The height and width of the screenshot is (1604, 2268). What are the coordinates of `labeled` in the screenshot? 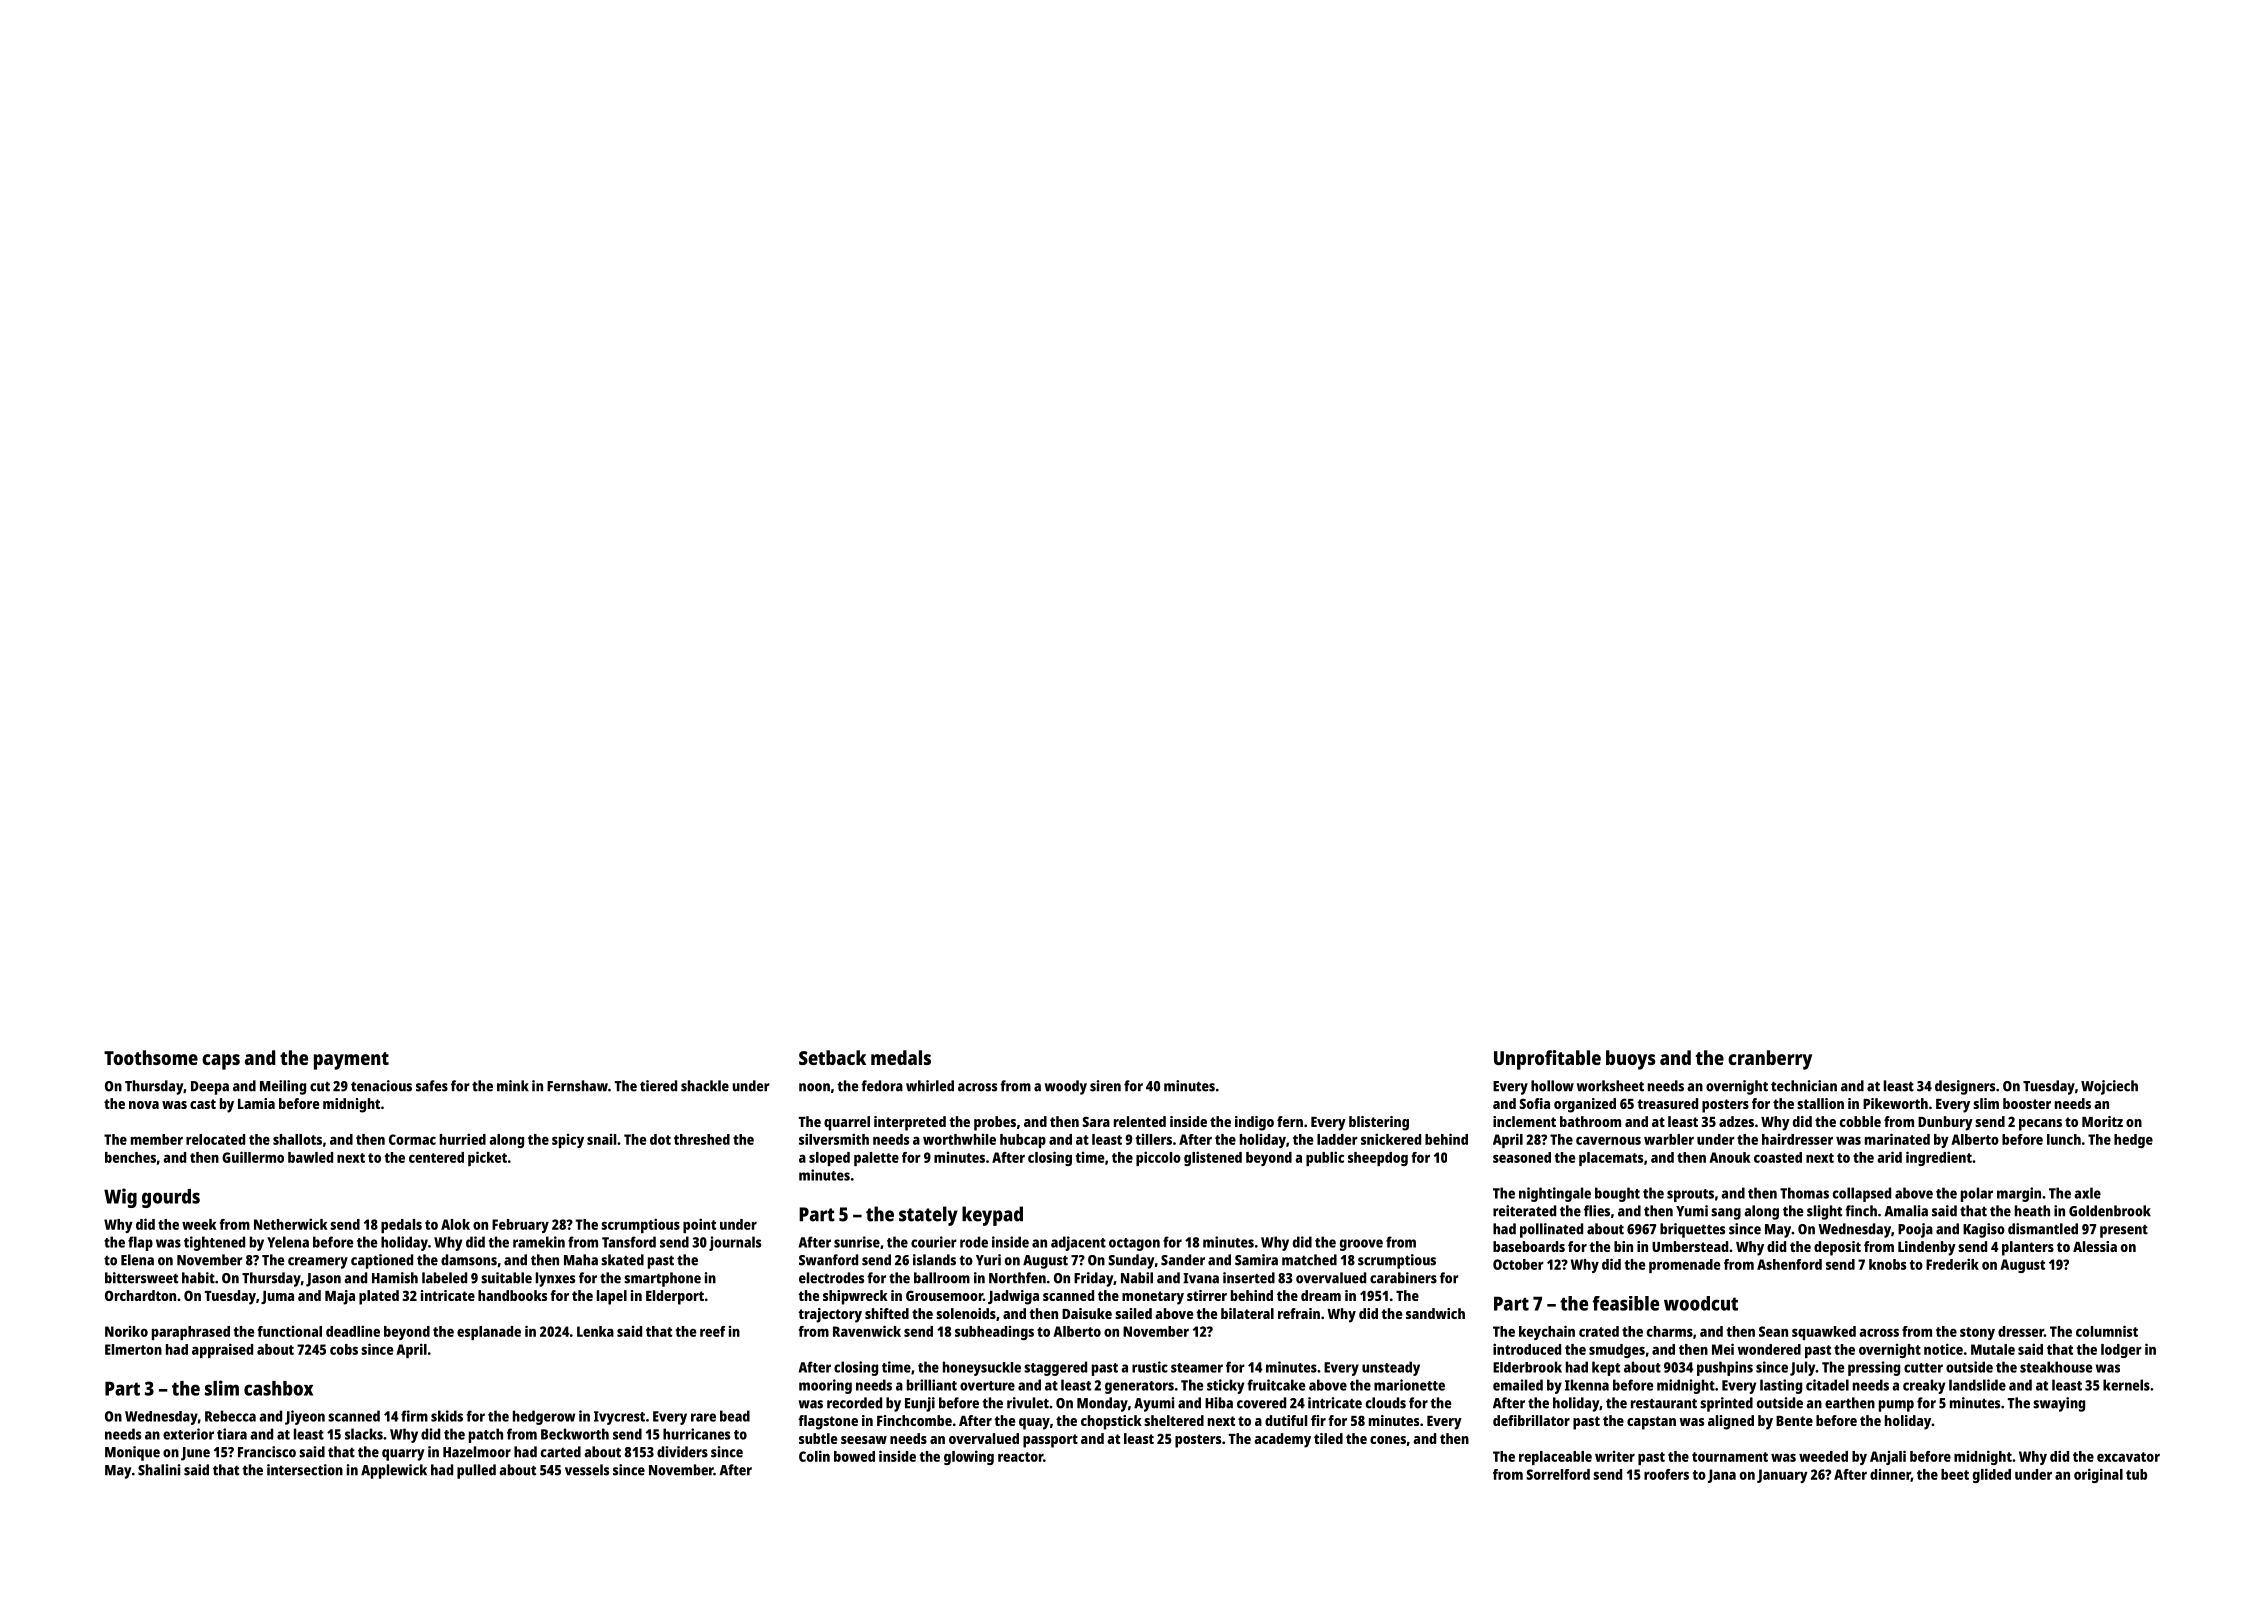 It's located at (444, 1278).
